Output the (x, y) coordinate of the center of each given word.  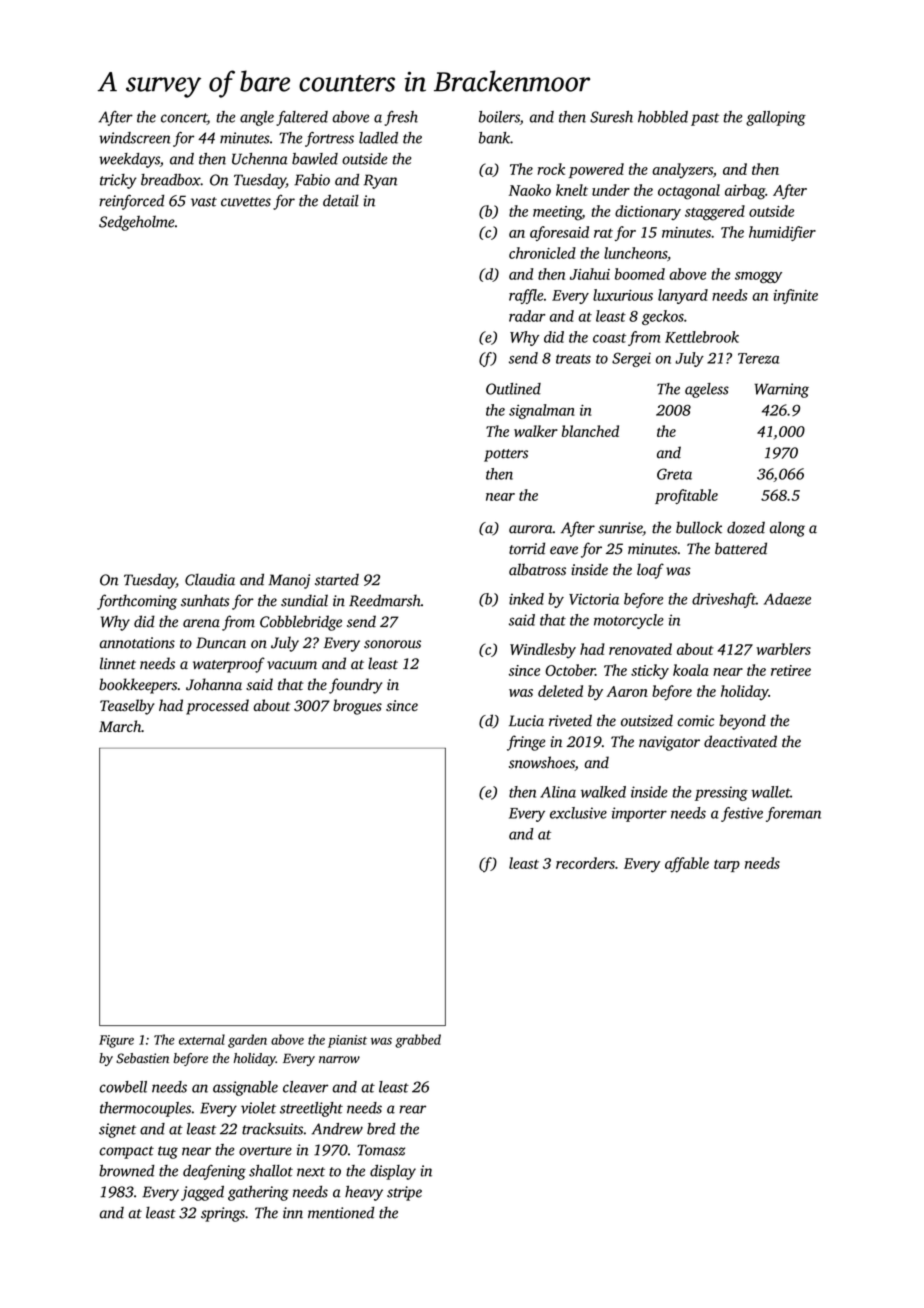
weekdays (129, 160)
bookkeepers (138, 686)
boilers (499, 117)
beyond (742, 722)
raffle (526, 296)
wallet (770, 792)
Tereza (758, 358)
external (202, 1039)
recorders (585, 863)
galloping (776, 118)
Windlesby (543, 651)
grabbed (418, 1041)
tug (168, 1152)
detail (341, 201)
